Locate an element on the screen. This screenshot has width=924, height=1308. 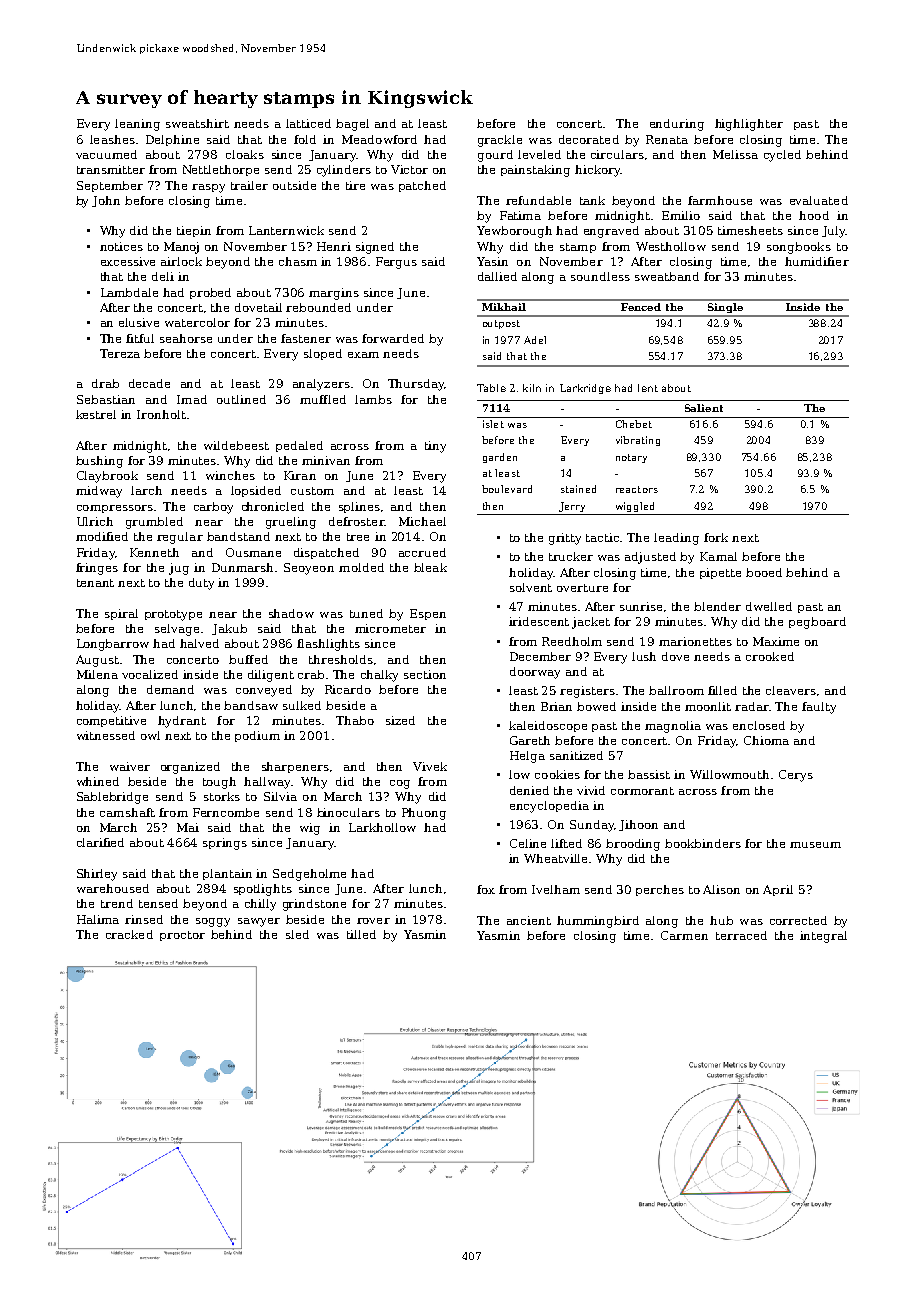
molded is located at coordinates (361, 567).
